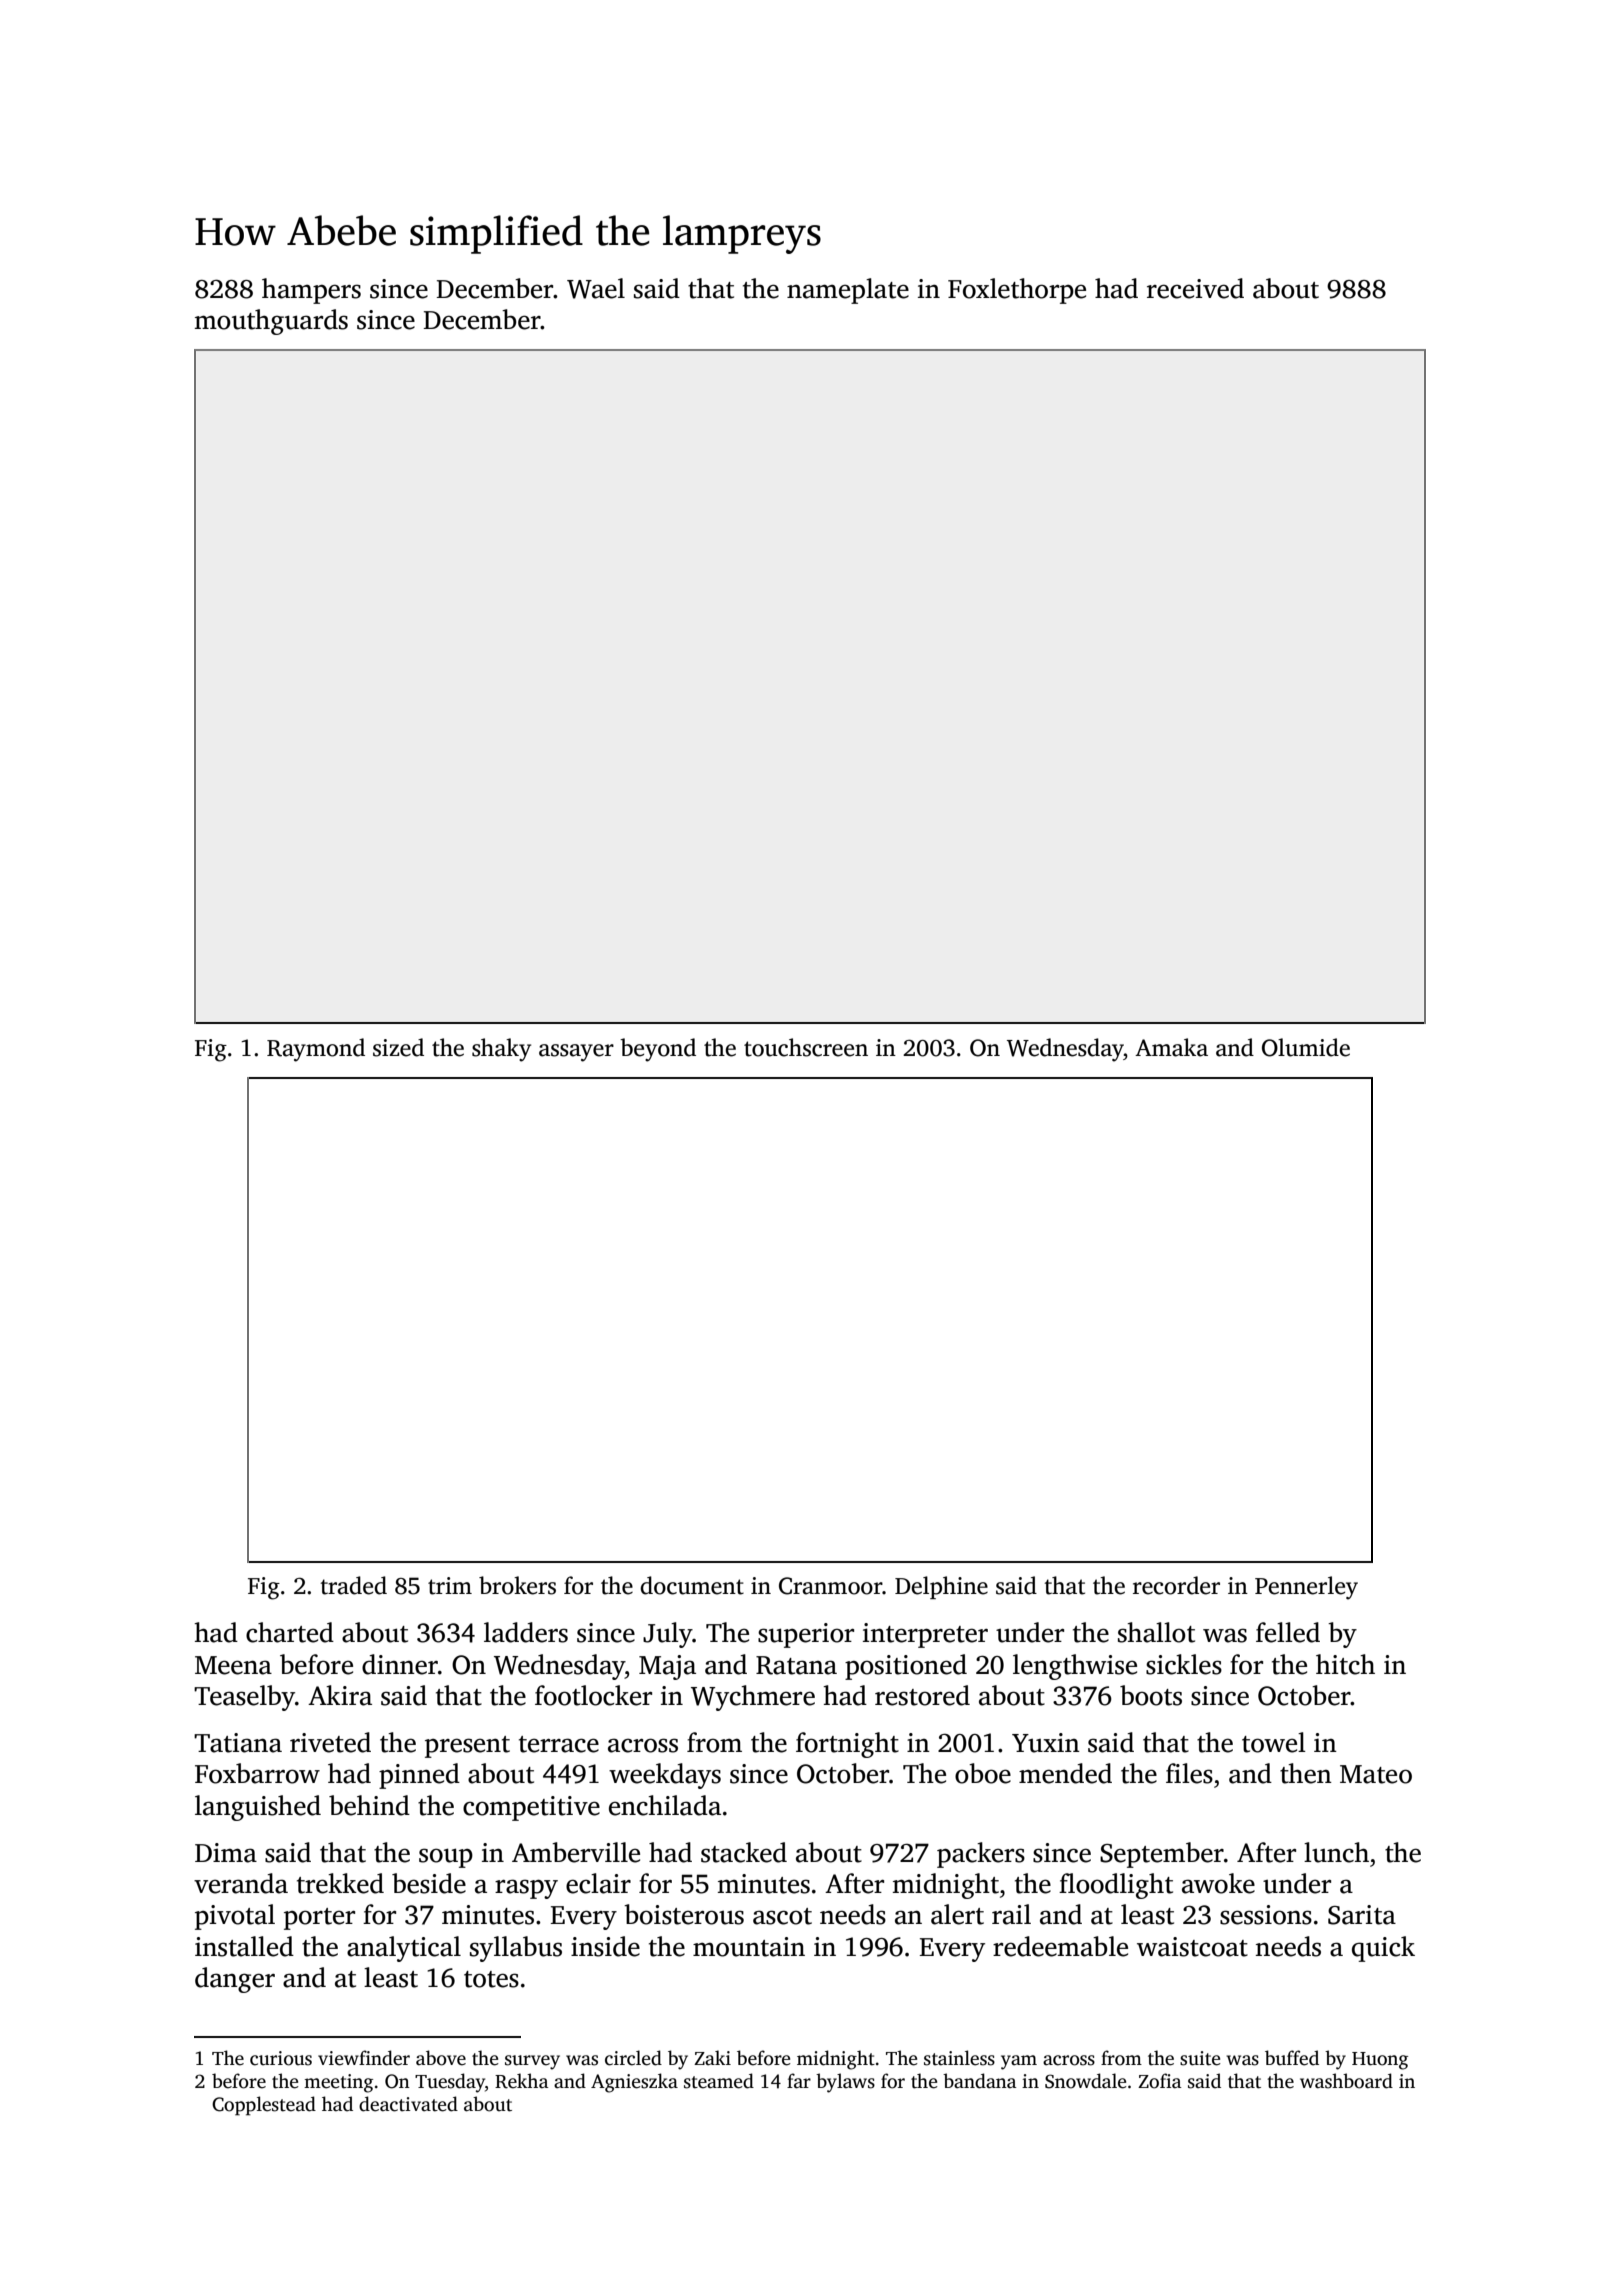  What do you see at coordinates (311, 291) in the page?
I see `hampers` at bounding box center [311, 291].
